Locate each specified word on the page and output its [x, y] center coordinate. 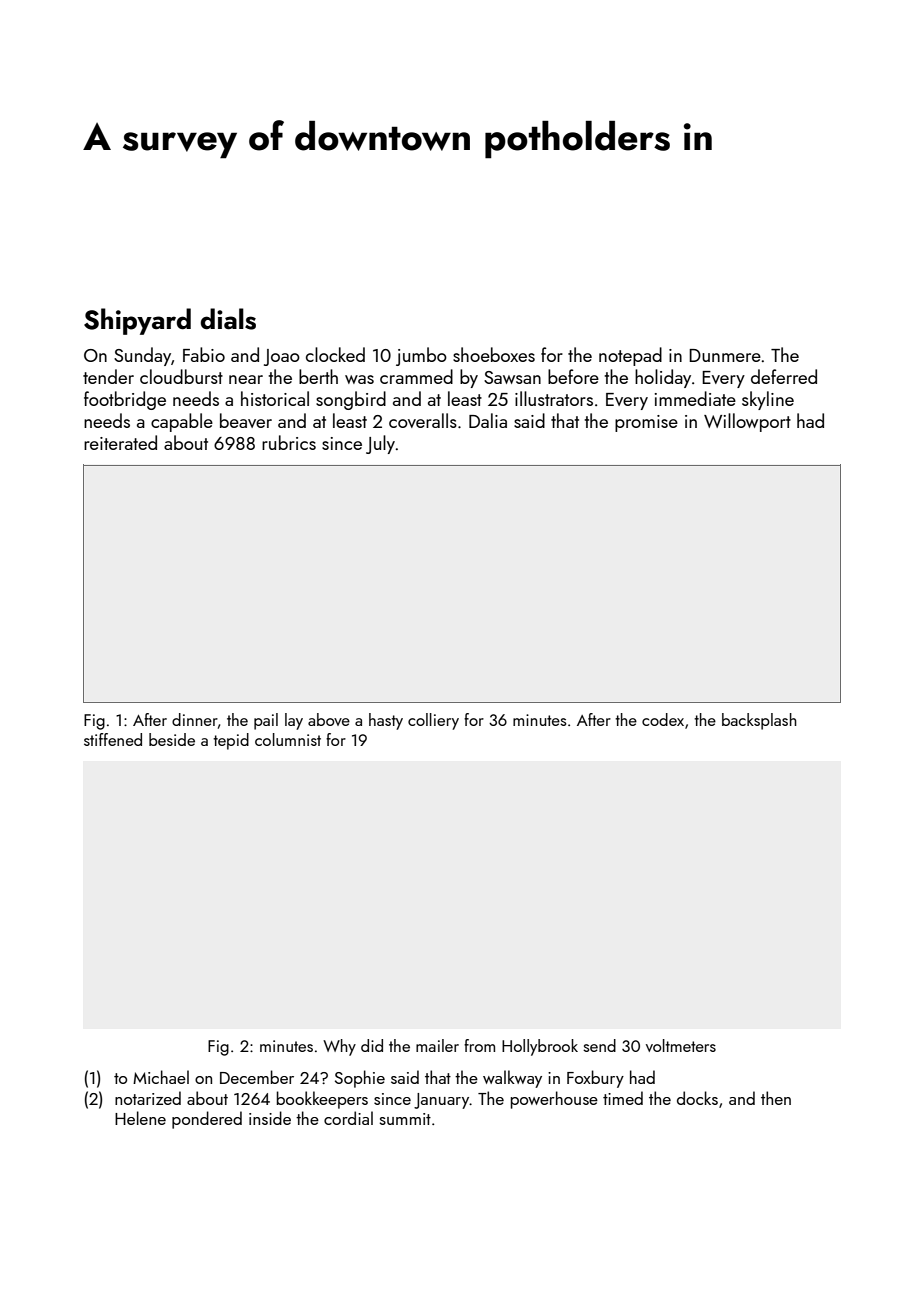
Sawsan [512, 377]
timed [623, 1098]
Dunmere [725, 355]
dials [228, 319]
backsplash [759, 721]
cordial [348, 1118]
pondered [207, 1120]
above [329, 719]
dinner [195, 719]
